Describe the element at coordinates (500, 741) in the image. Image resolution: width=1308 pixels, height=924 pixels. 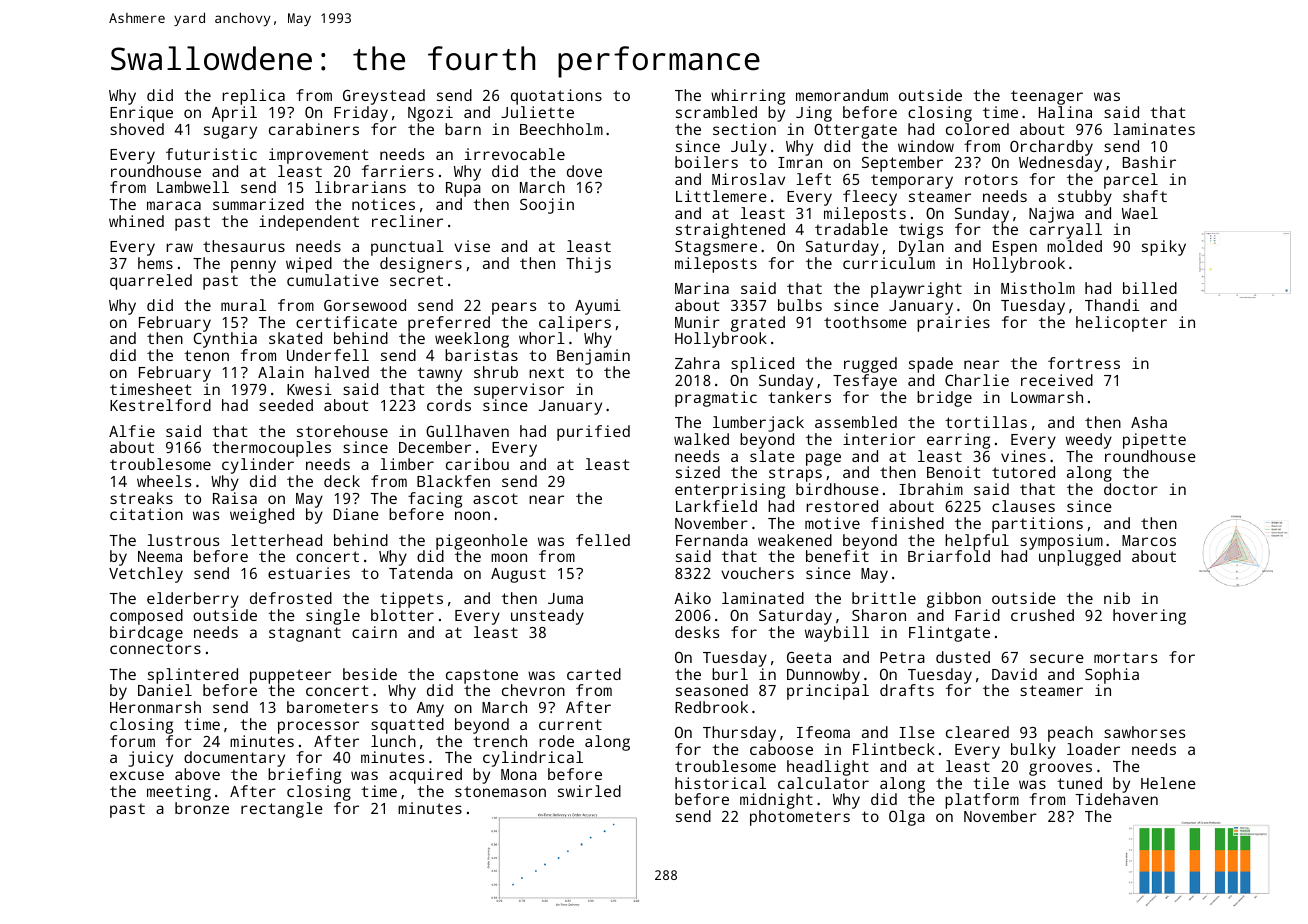
I see `trench` at that location.
